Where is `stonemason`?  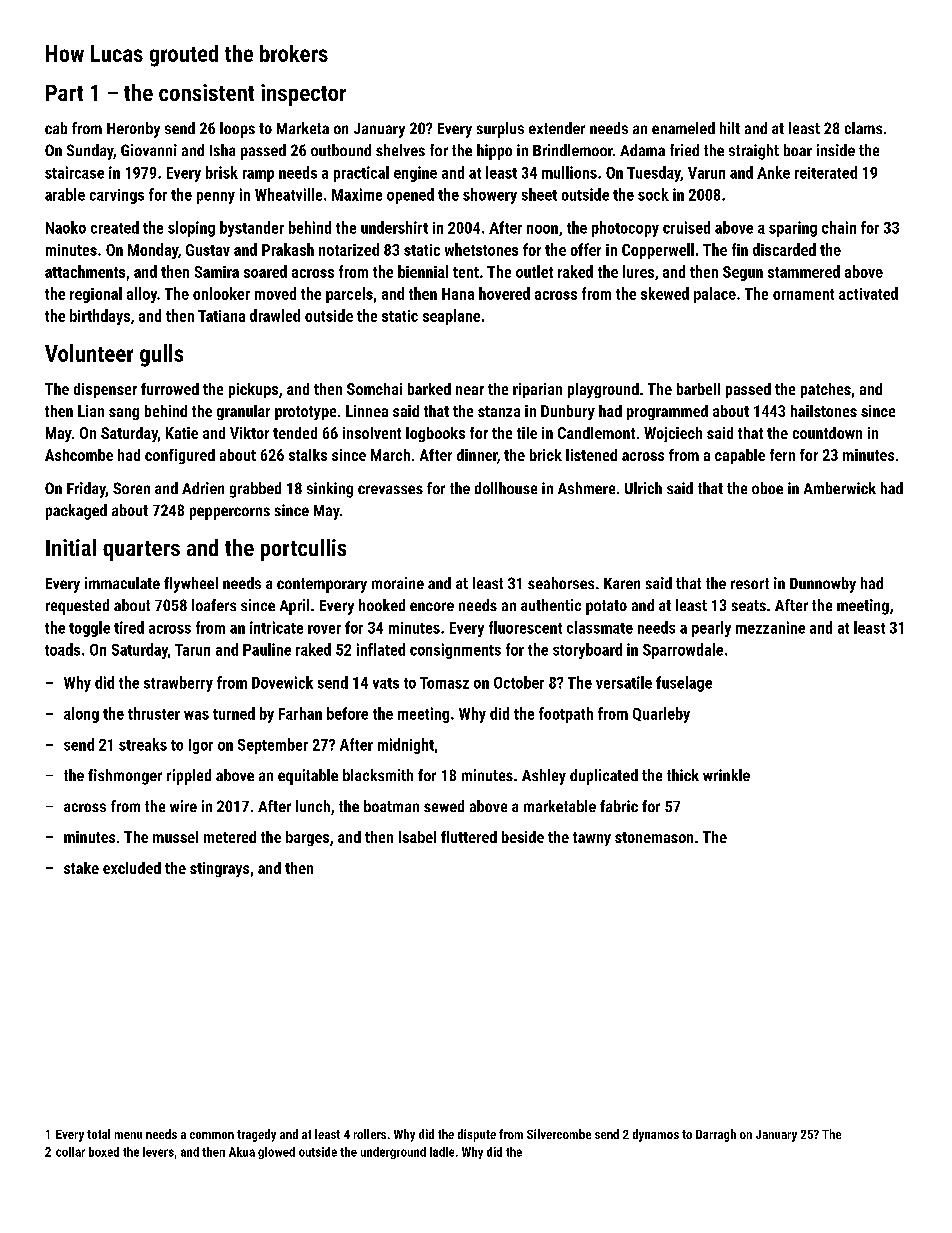
stonemason is located at coordinates (654, 837).
